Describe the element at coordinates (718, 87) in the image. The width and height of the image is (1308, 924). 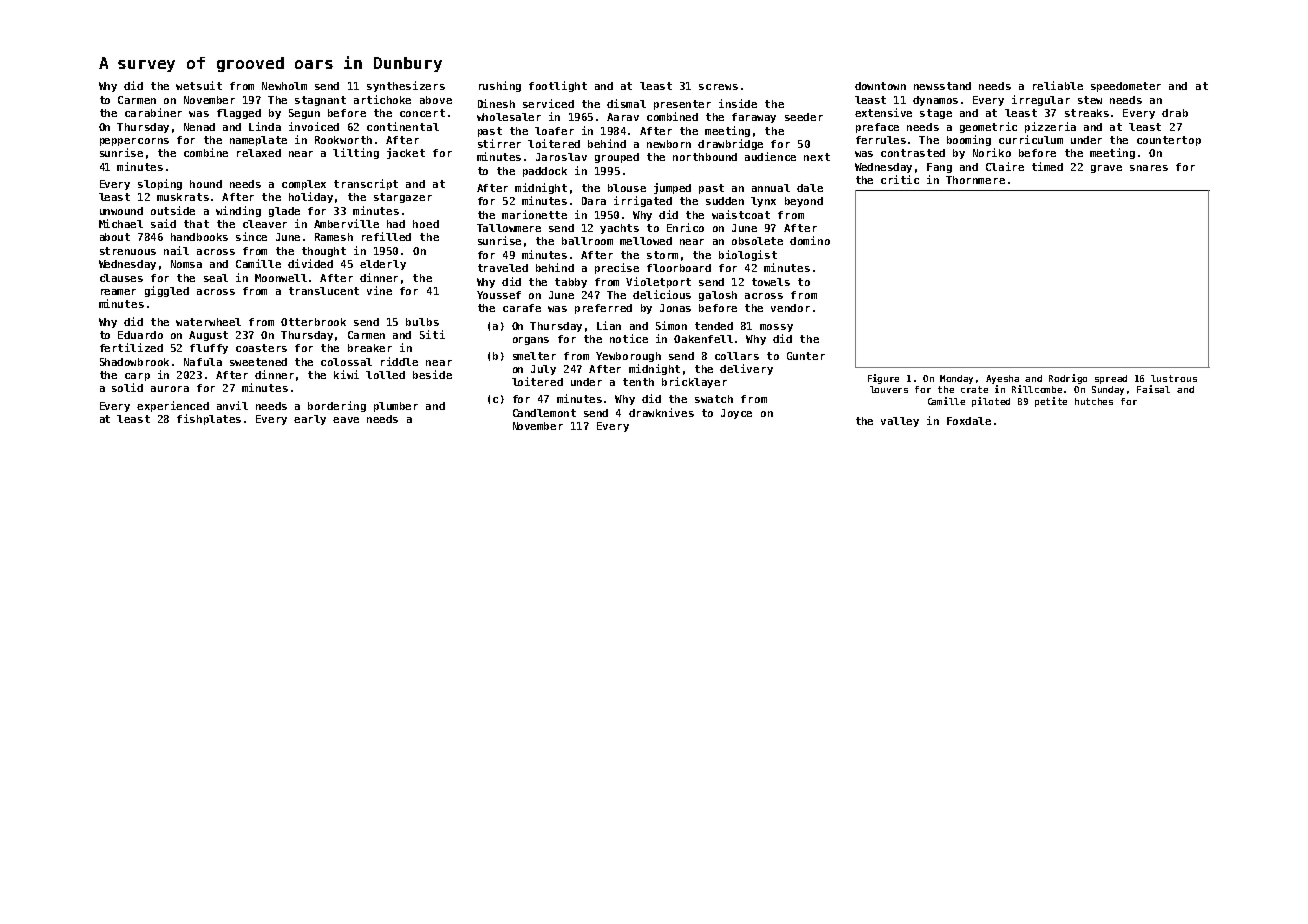
I see `screws` at that location.
